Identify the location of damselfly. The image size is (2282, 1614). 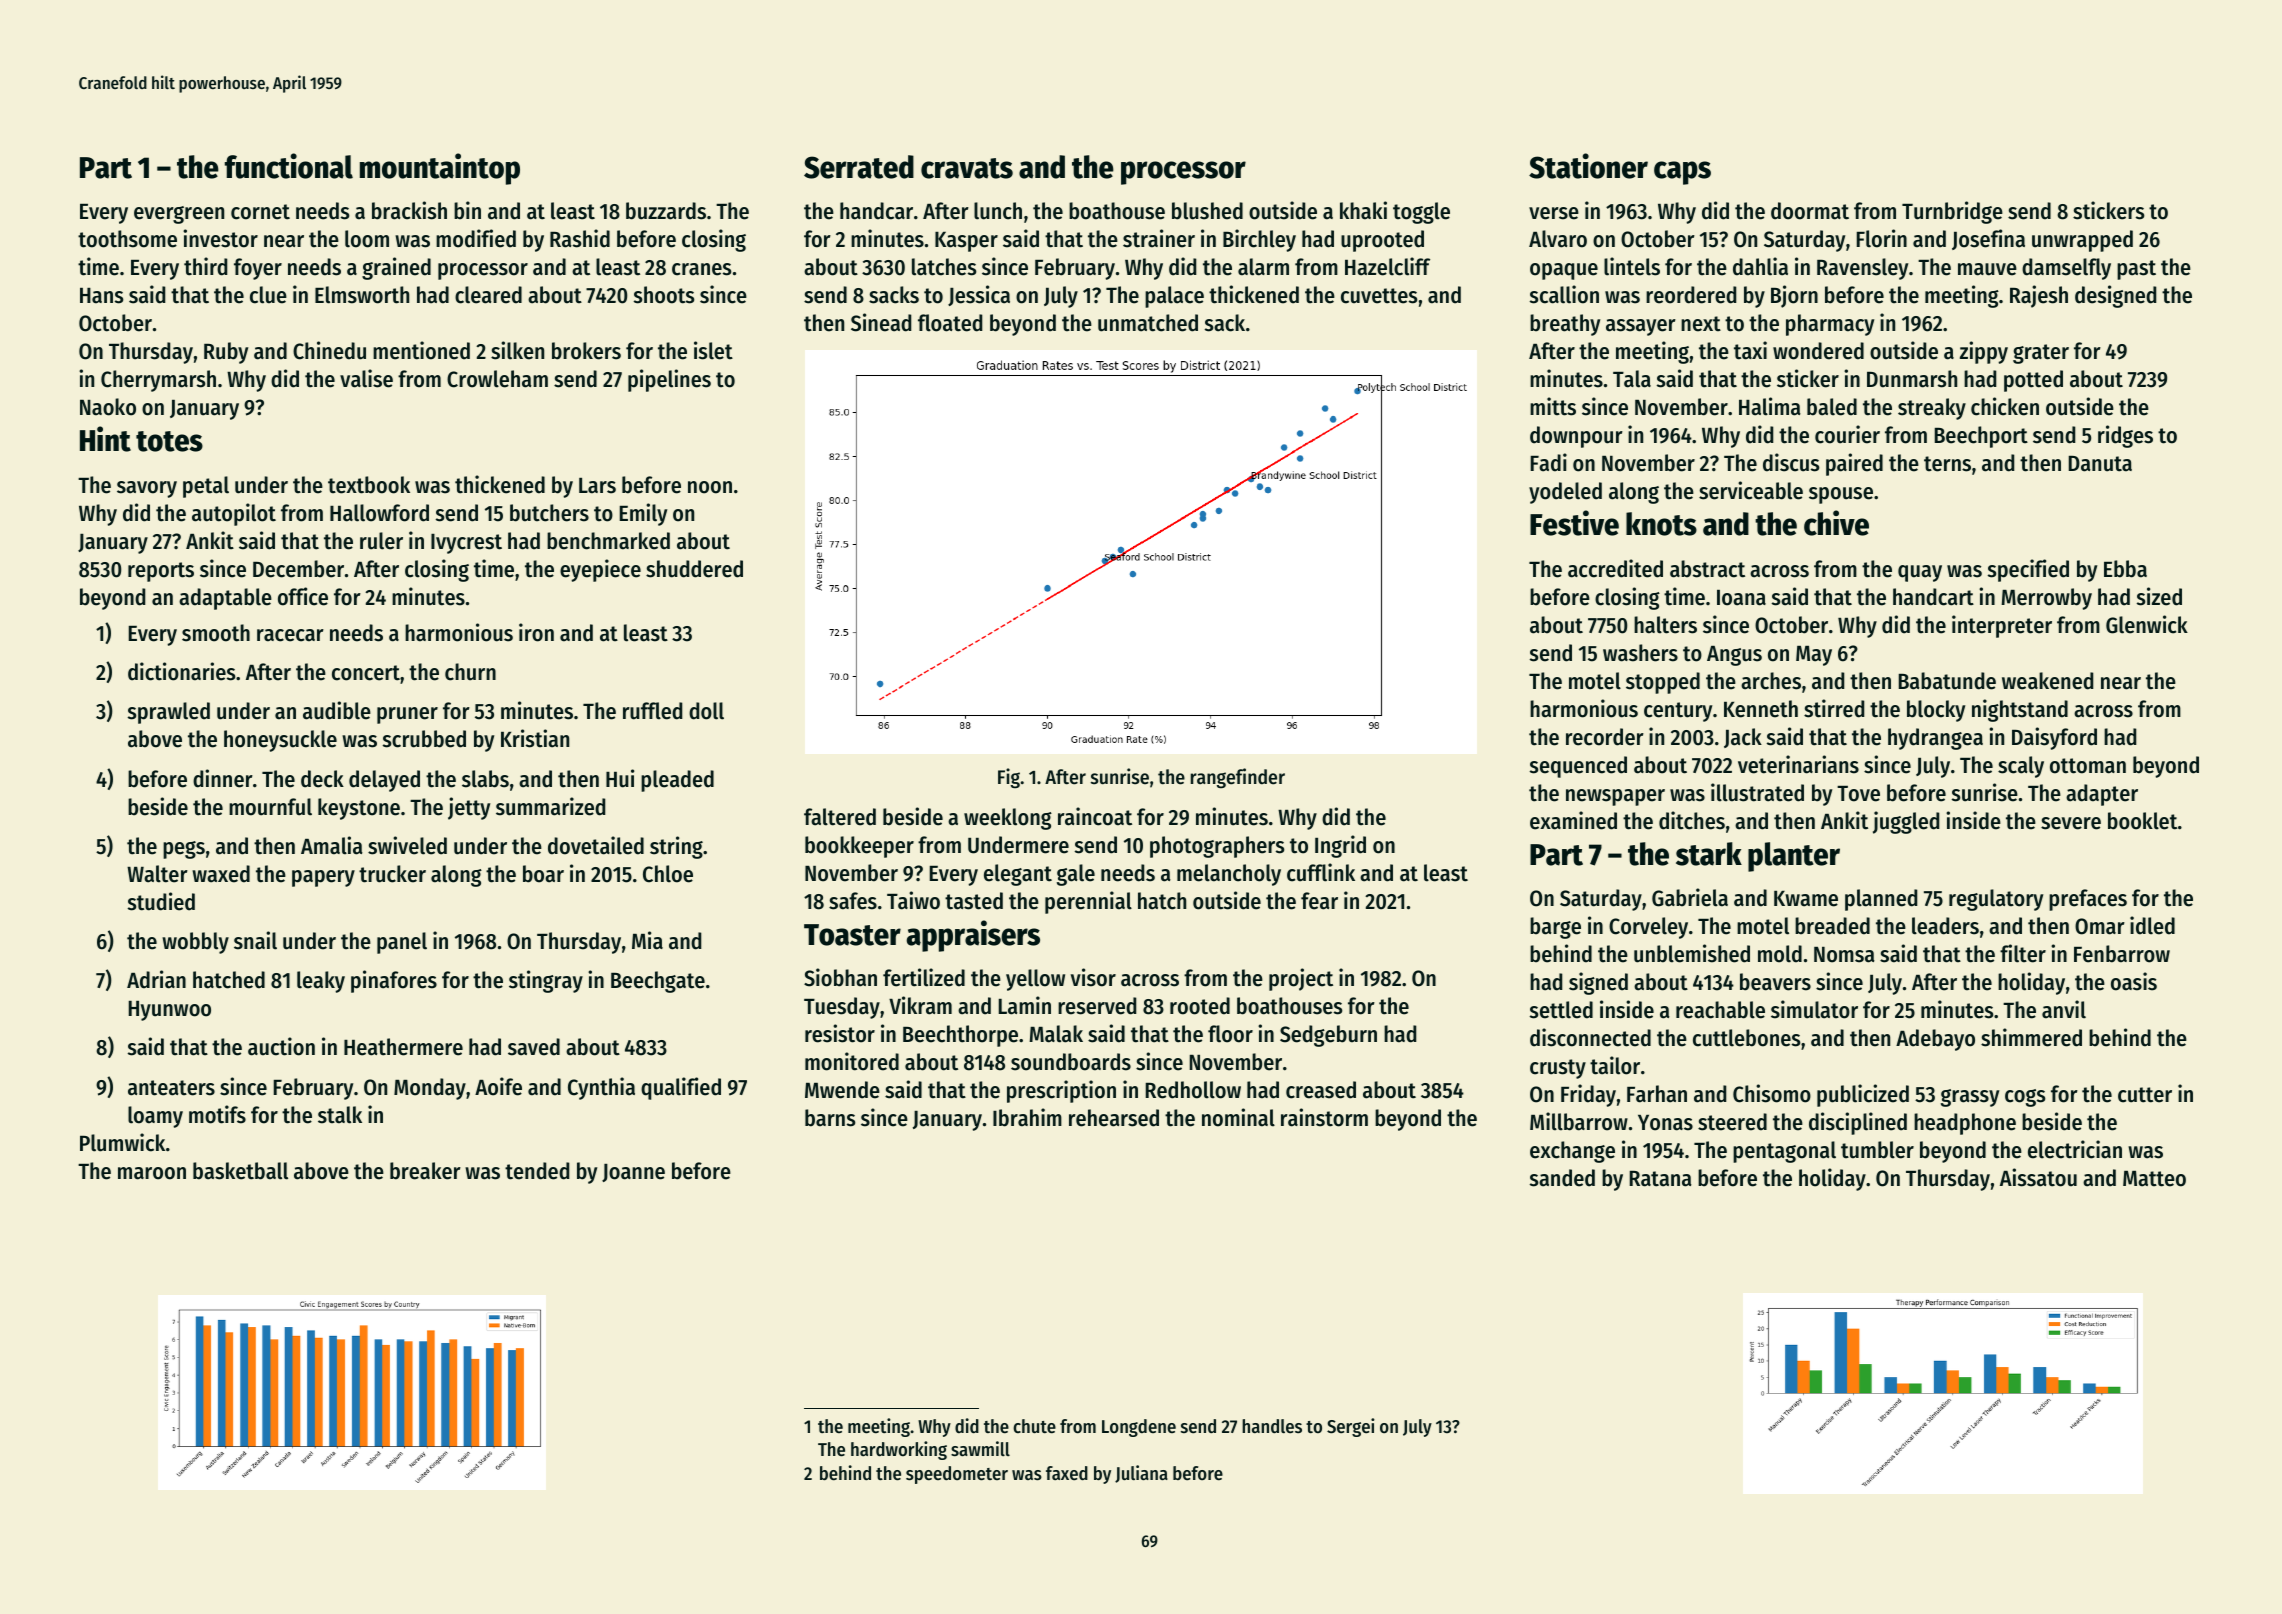
(2066, 269).
